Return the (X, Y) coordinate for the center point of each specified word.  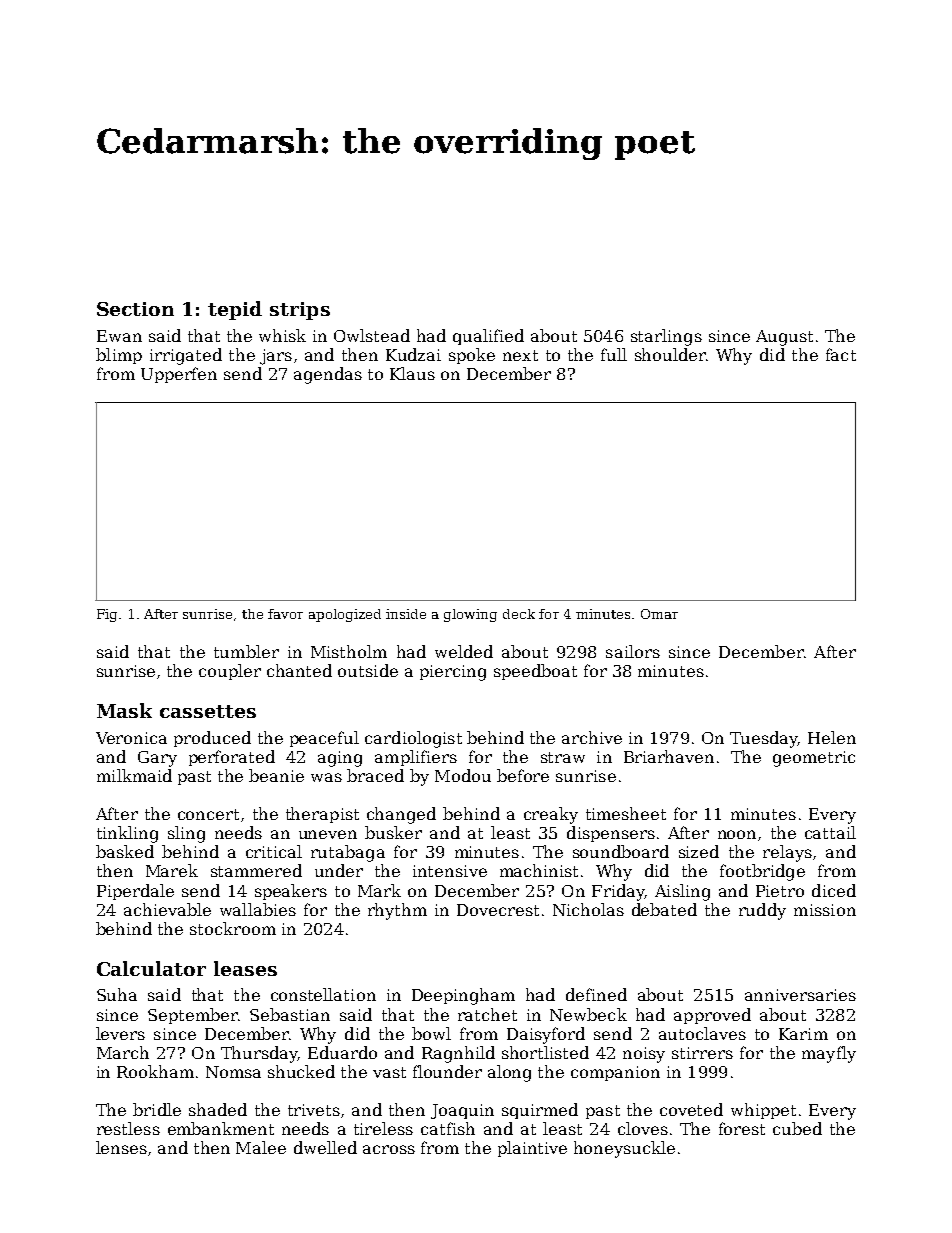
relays (787, 853)
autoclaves (702, 1033)
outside (368, 670)
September (193, 1016)
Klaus (412, 373)
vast (389, 1072)
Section (135, 309)
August (784, 338)
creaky (551, 815)
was (326, 777)
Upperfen (179, 375)
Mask (124, 710)
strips (300, 311)
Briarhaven (669, 756)
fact (841, 354)
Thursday (259, 1054)
